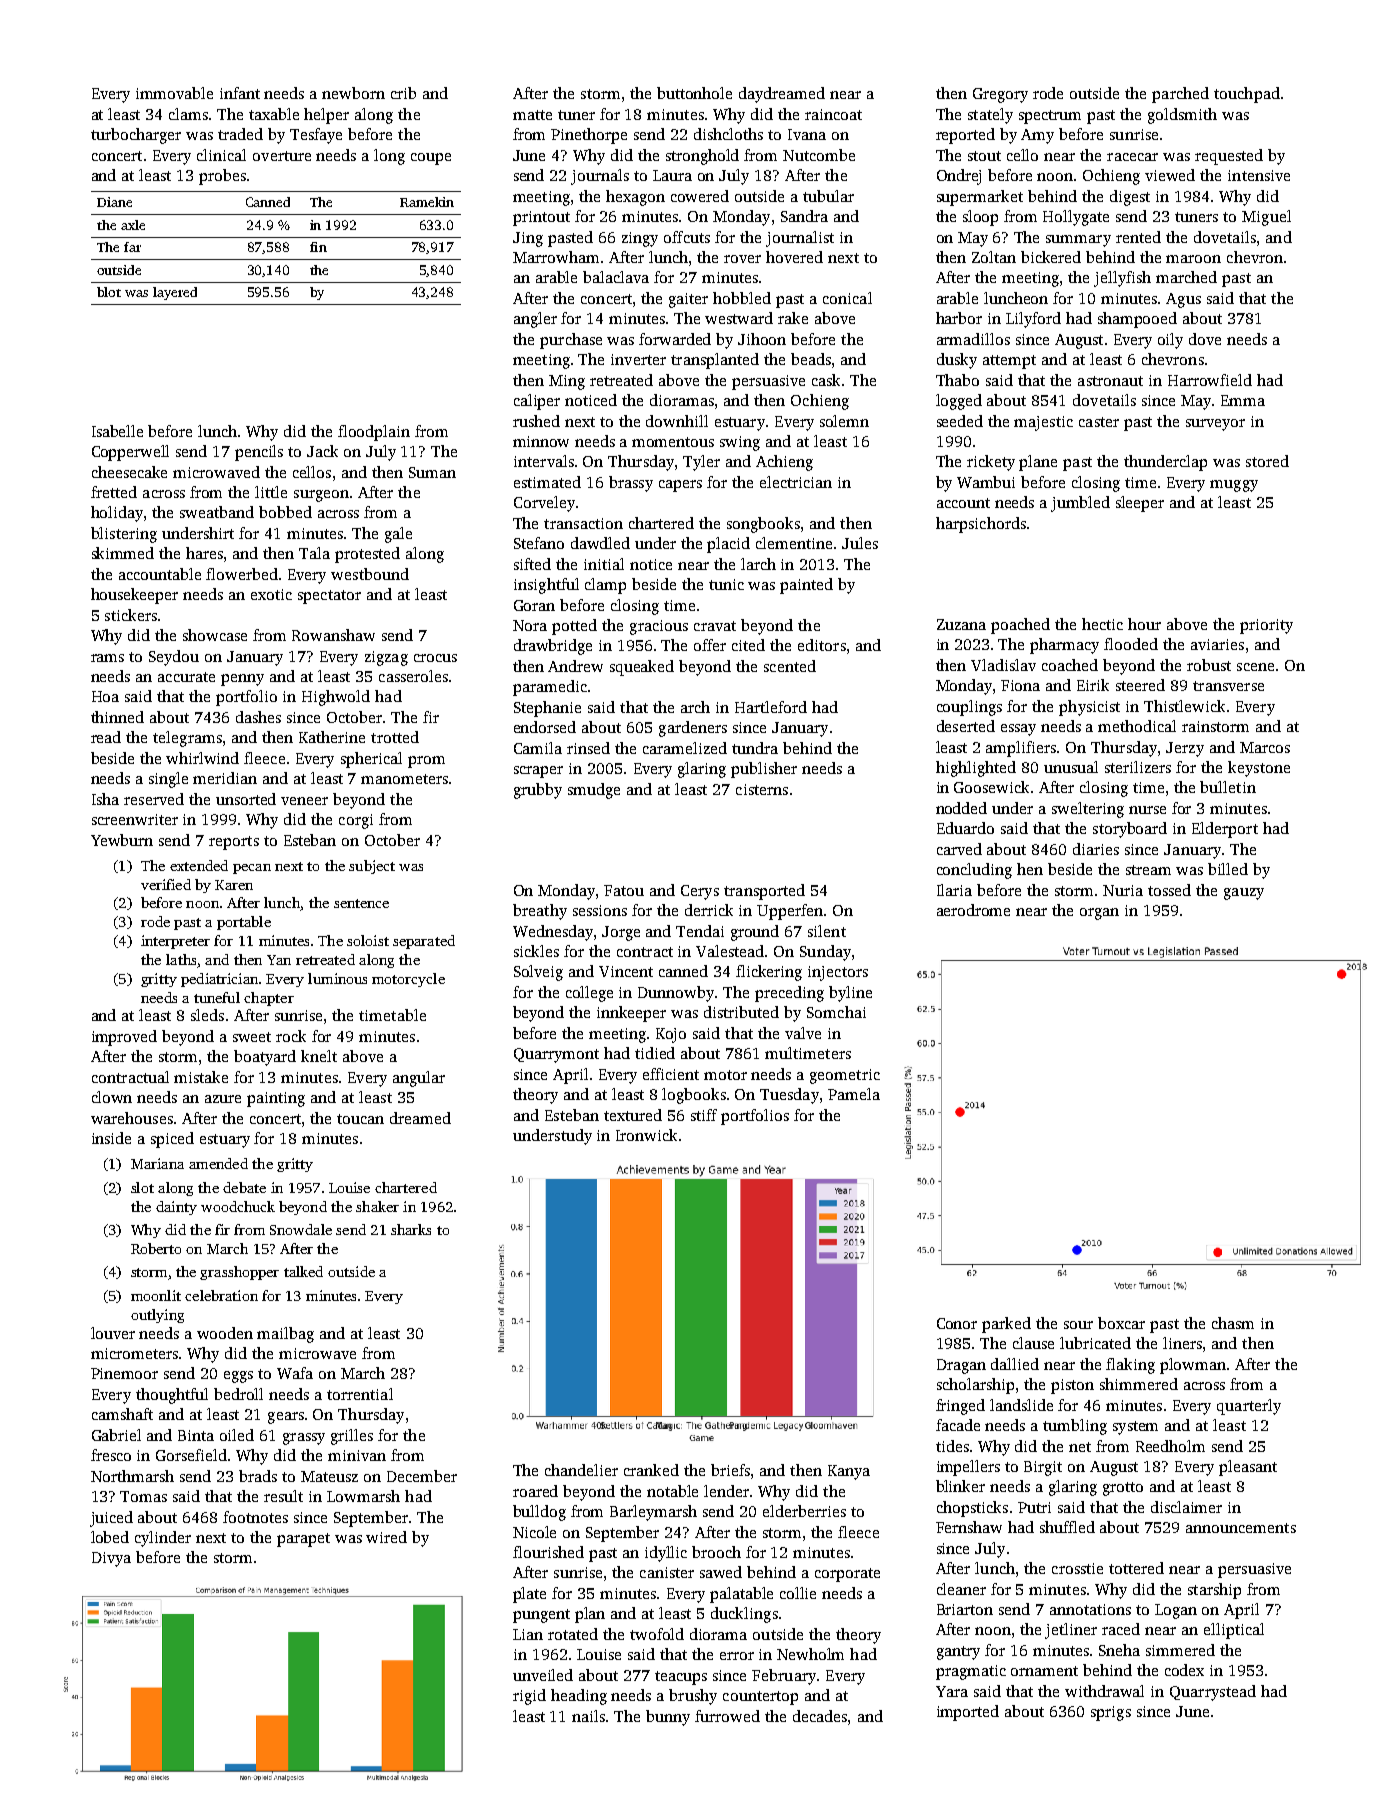 This page has height=1807, width=1396. I want to click on rigid, so click(529, 1697).
